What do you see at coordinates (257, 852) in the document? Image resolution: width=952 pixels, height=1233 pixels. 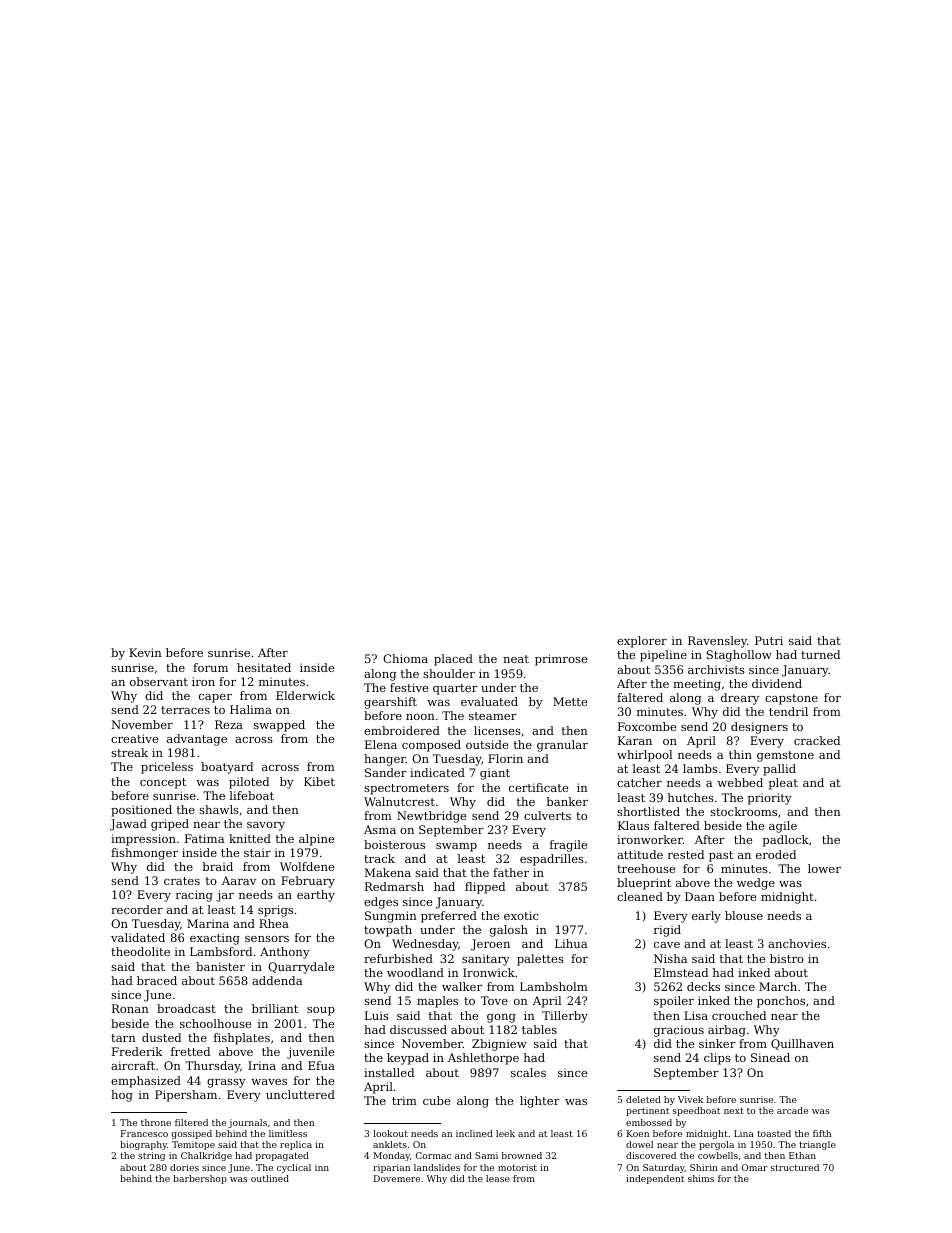 I see `stair` at bounding box center [257, 852].
